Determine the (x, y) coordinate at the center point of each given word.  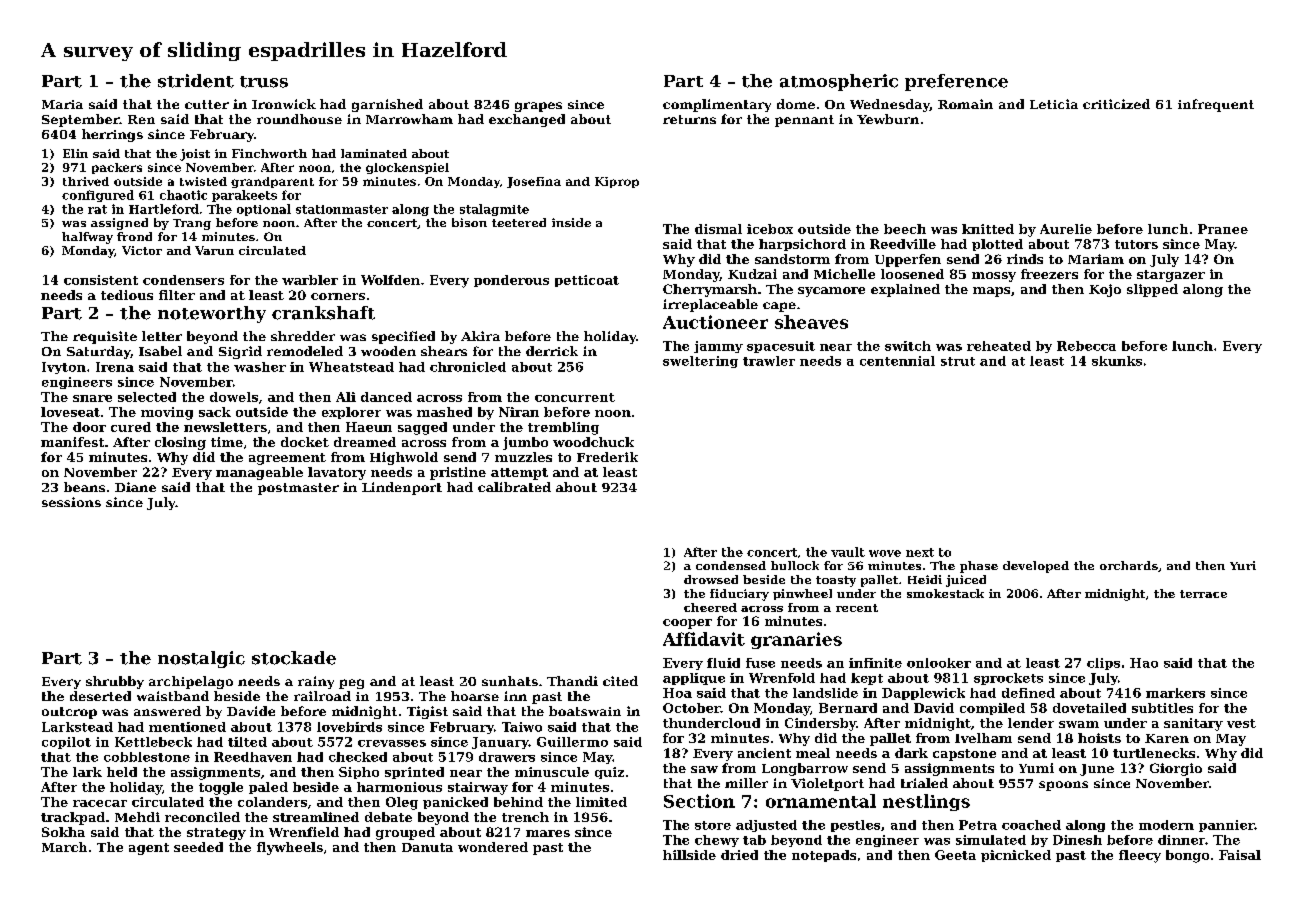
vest (1241, 723)
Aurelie (1066, 229)
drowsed (711, 579)
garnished (387, 105)
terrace (1203, 594)
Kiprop (617, 182)
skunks (1117, 361)
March (64, 847)
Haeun (369, 427)
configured (98, 196)
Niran (519, 412)
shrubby (115, 682)
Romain (965, 104)
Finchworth (269, 153)
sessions (71, 502)
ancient (764, 753)
